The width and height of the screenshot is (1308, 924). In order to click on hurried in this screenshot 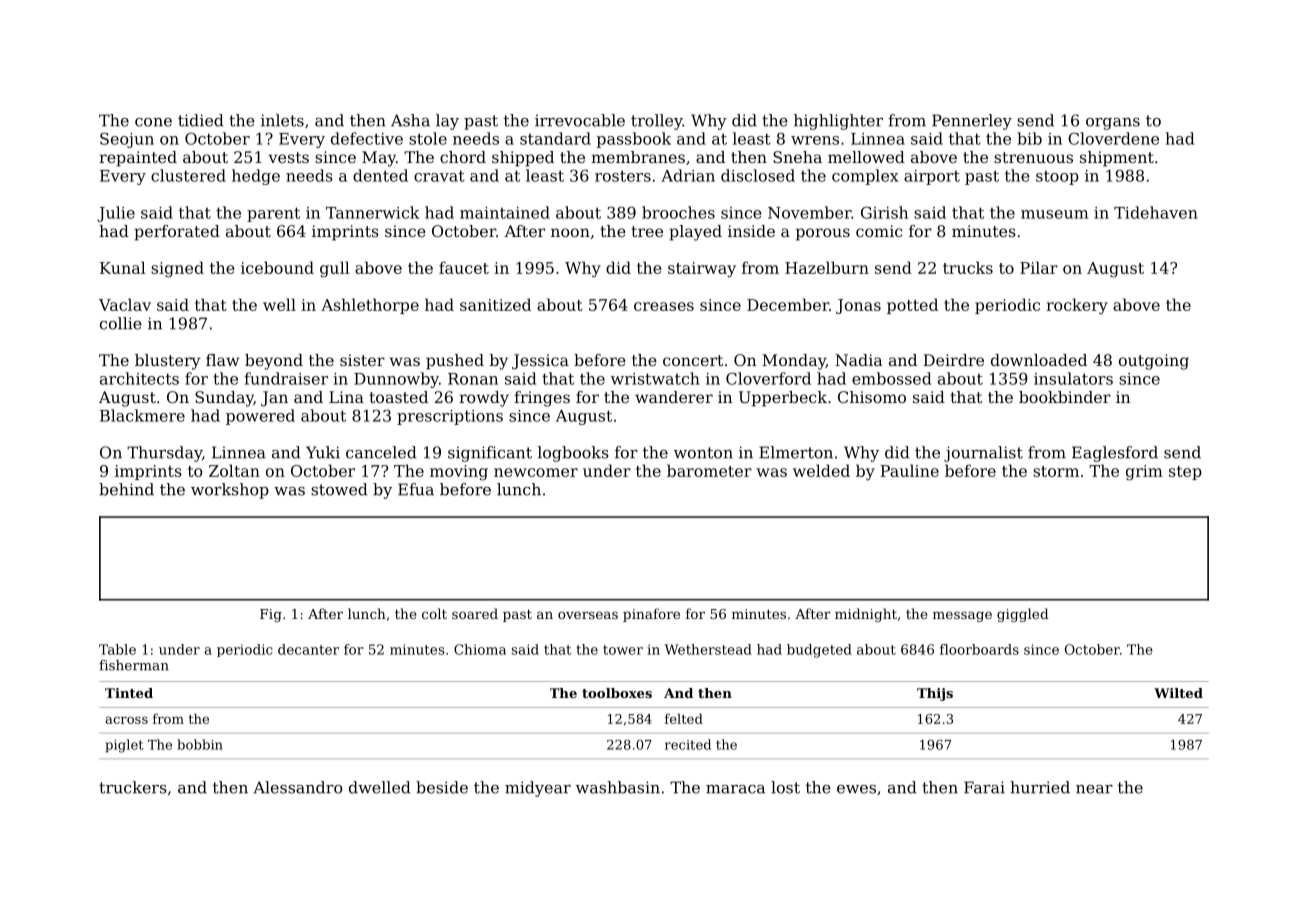, I will do `click(1040, 787)`.
